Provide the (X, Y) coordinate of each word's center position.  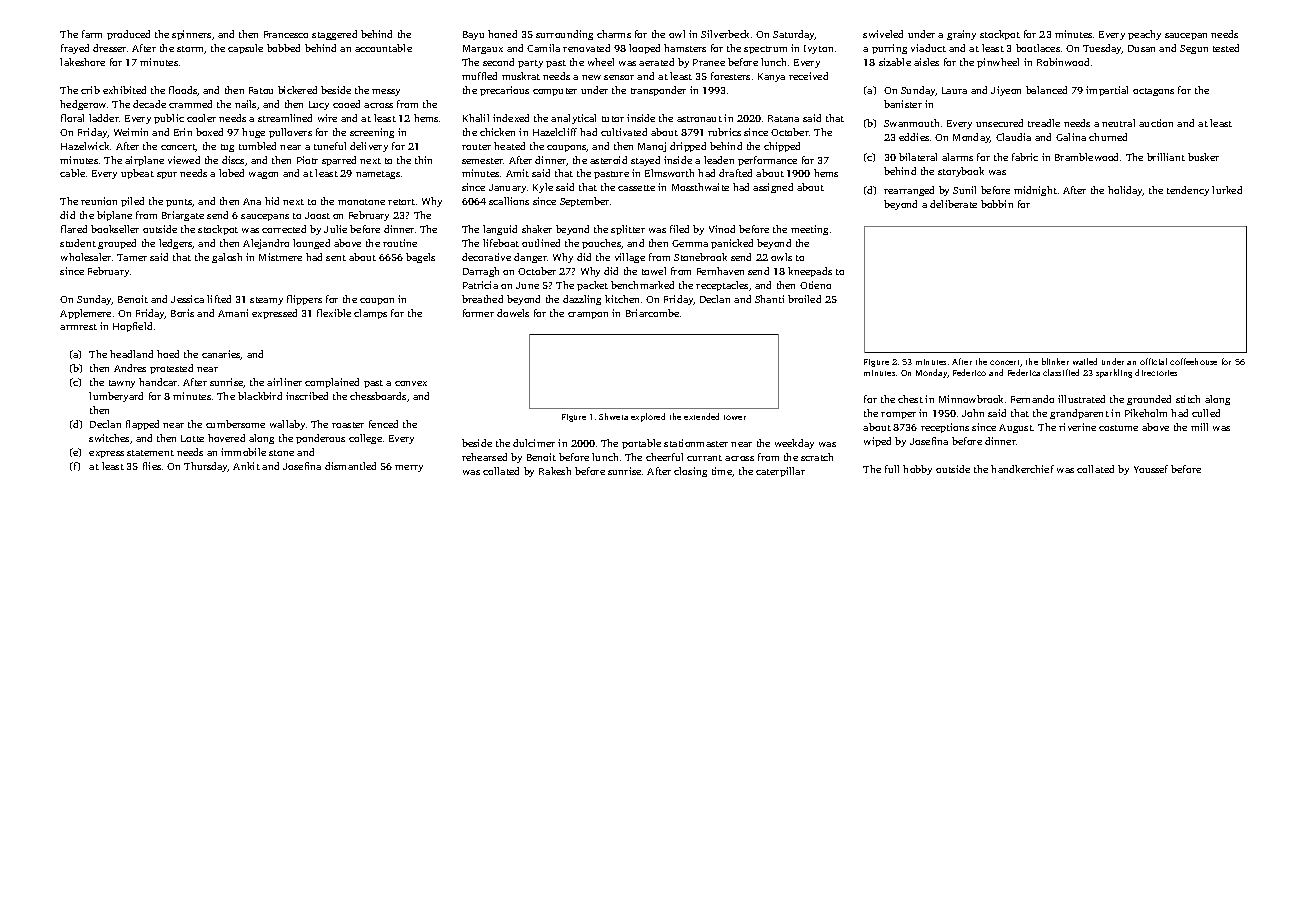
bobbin (997, 204)
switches (109, 438)
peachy (1144, 35)
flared (74, 229)
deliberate (953, 204)
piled (132, 202)
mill (1199, 427)
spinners (191, 35)
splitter (628, 230)
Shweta (613, 416)
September (584, 202)
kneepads (810, 272)
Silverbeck (725, 34)
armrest (78, 327)
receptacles (722, 286)
